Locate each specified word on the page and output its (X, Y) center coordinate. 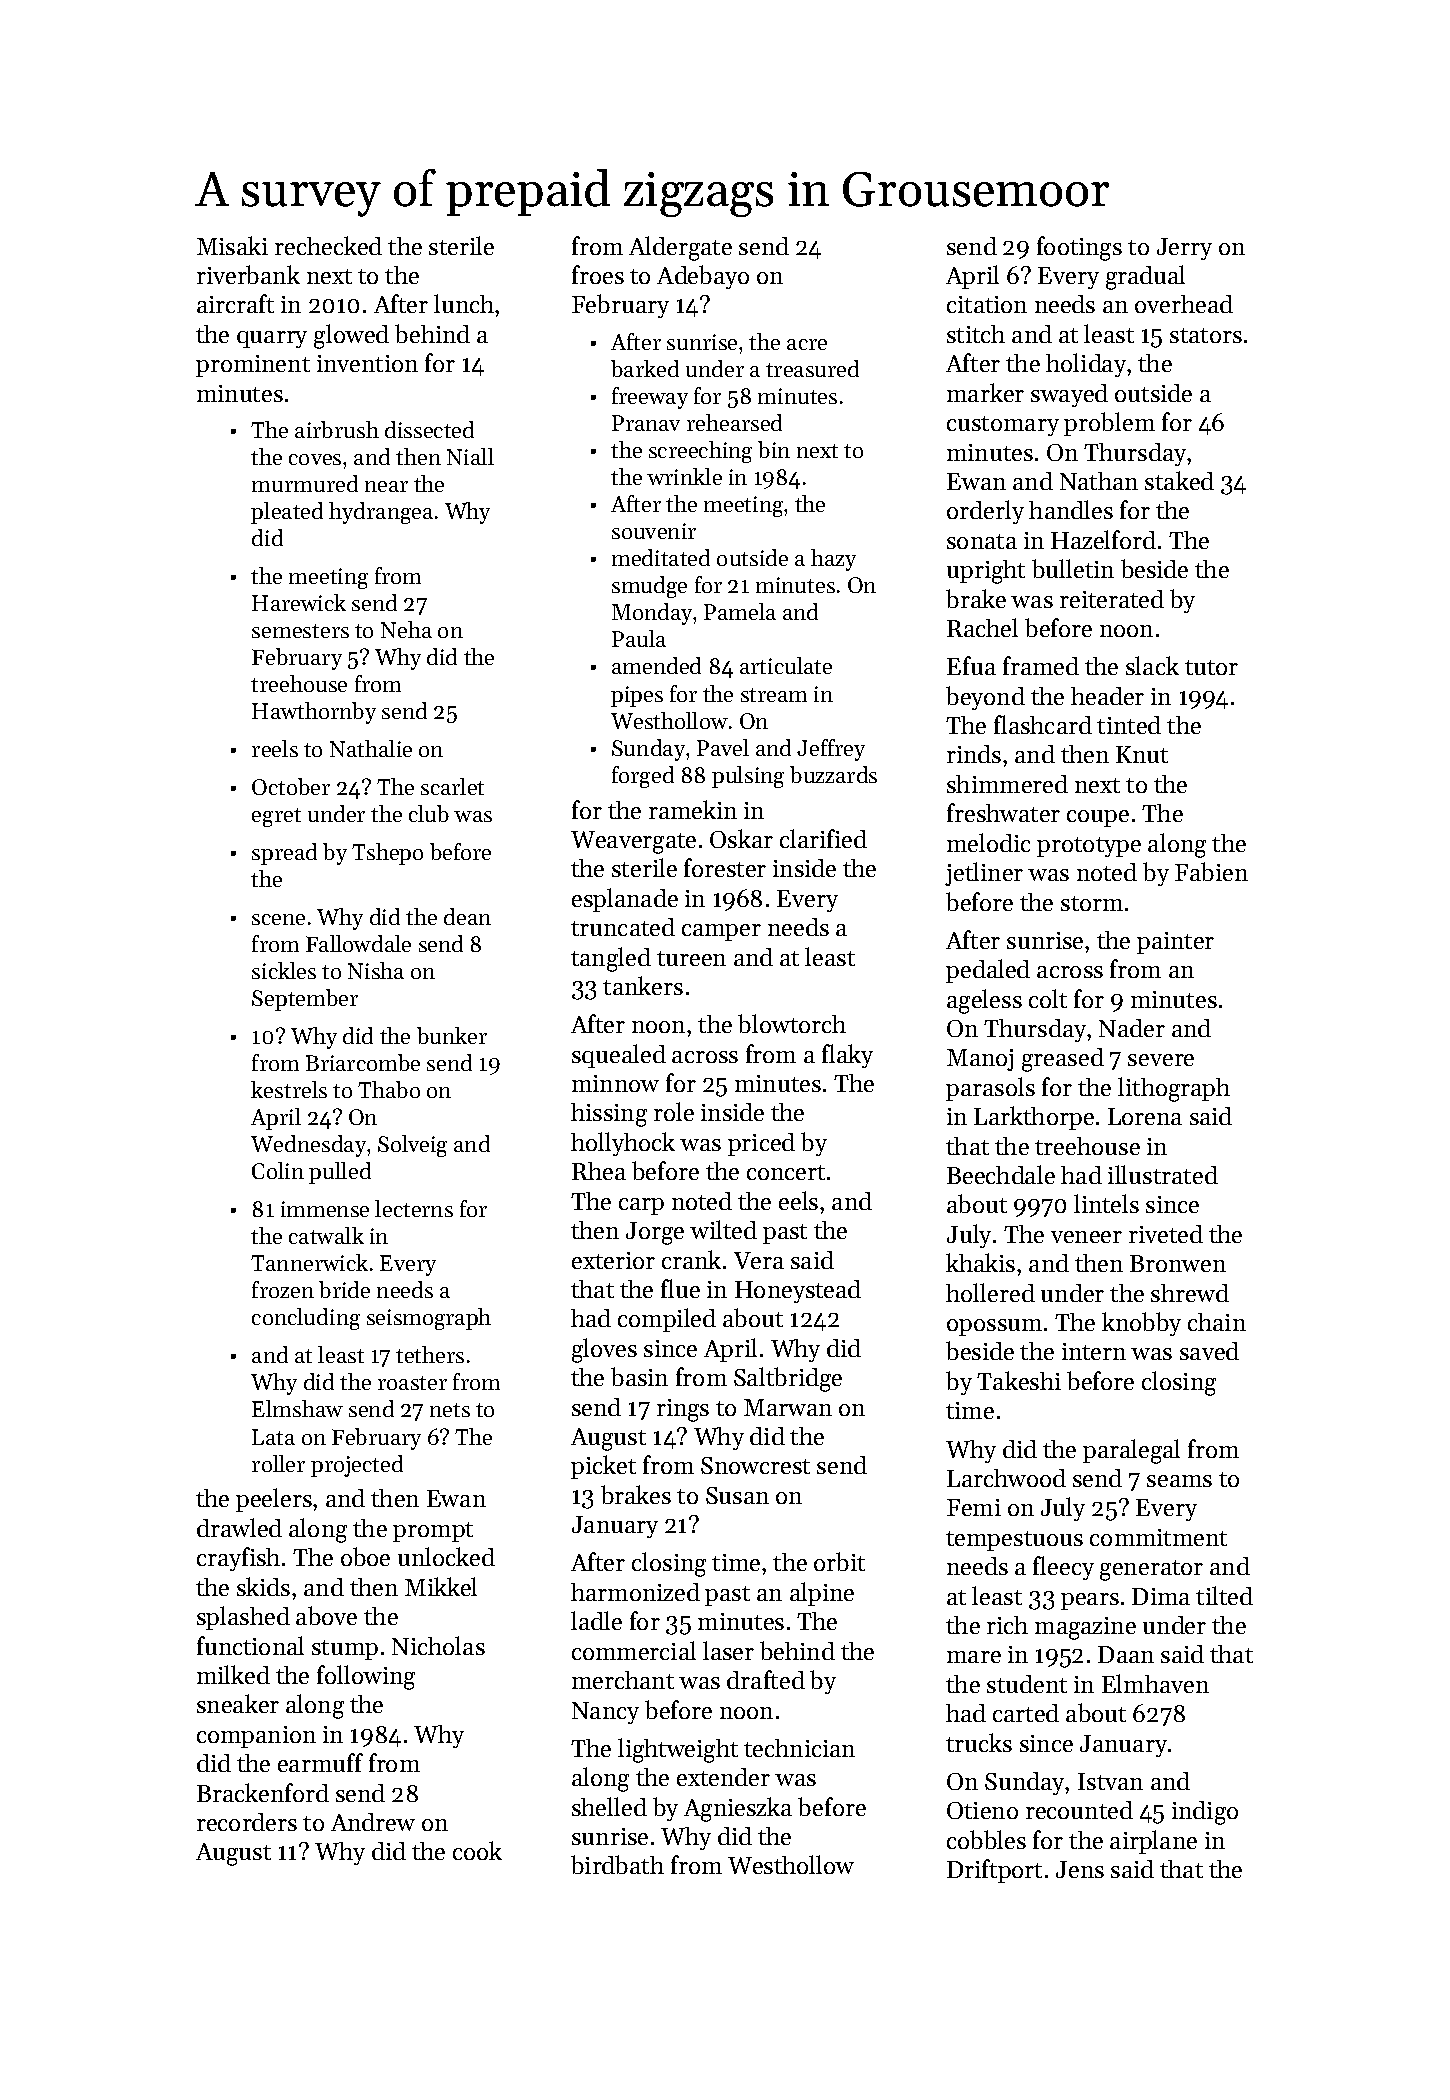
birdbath (617, 1864)
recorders (247, 1822)
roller (278, 1463)
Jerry (1184, 249)
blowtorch (792, 1023)
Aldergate (680, 248)
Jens (1080, 1869)
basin (639, 1376)
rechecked (328, 245)
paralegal (1131, 1451)
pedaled (988, 971)
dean (467, 916)
